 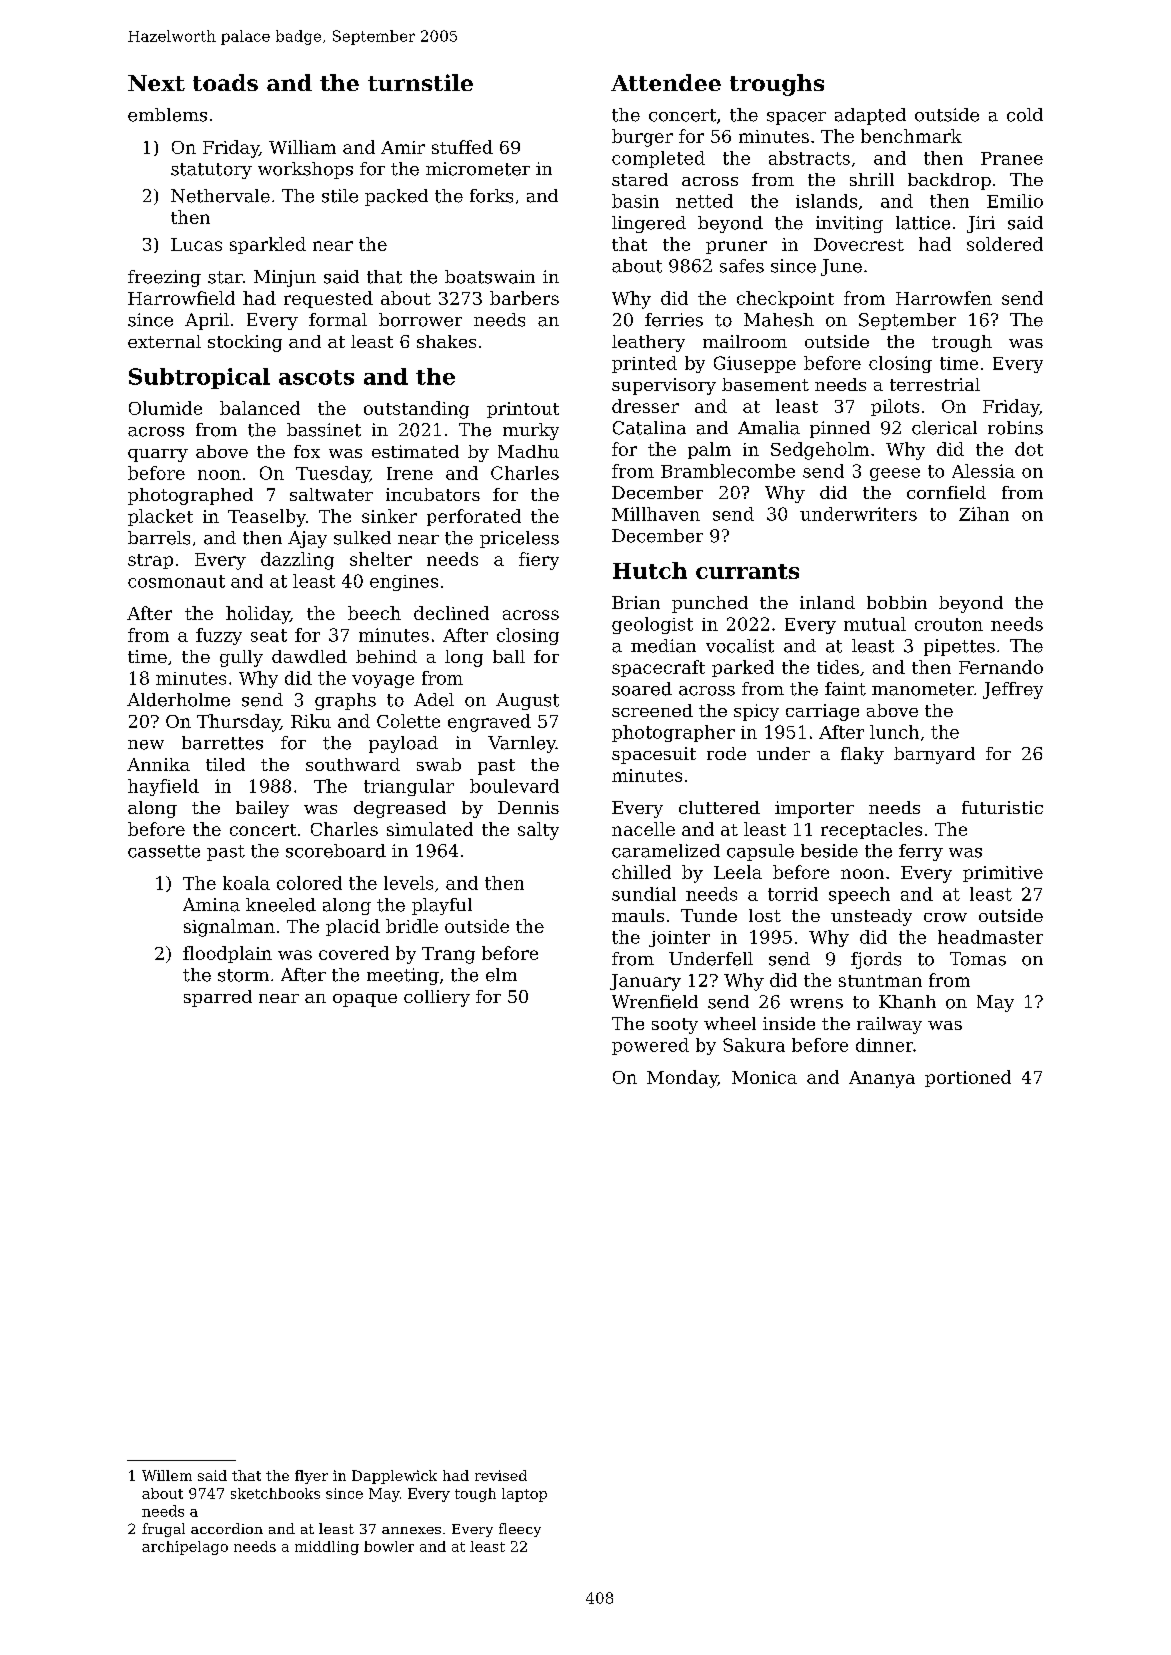 What do you see at coordinates (227, 1528) in the page?
I see `accordion` at bounding box center [227, 1528].
